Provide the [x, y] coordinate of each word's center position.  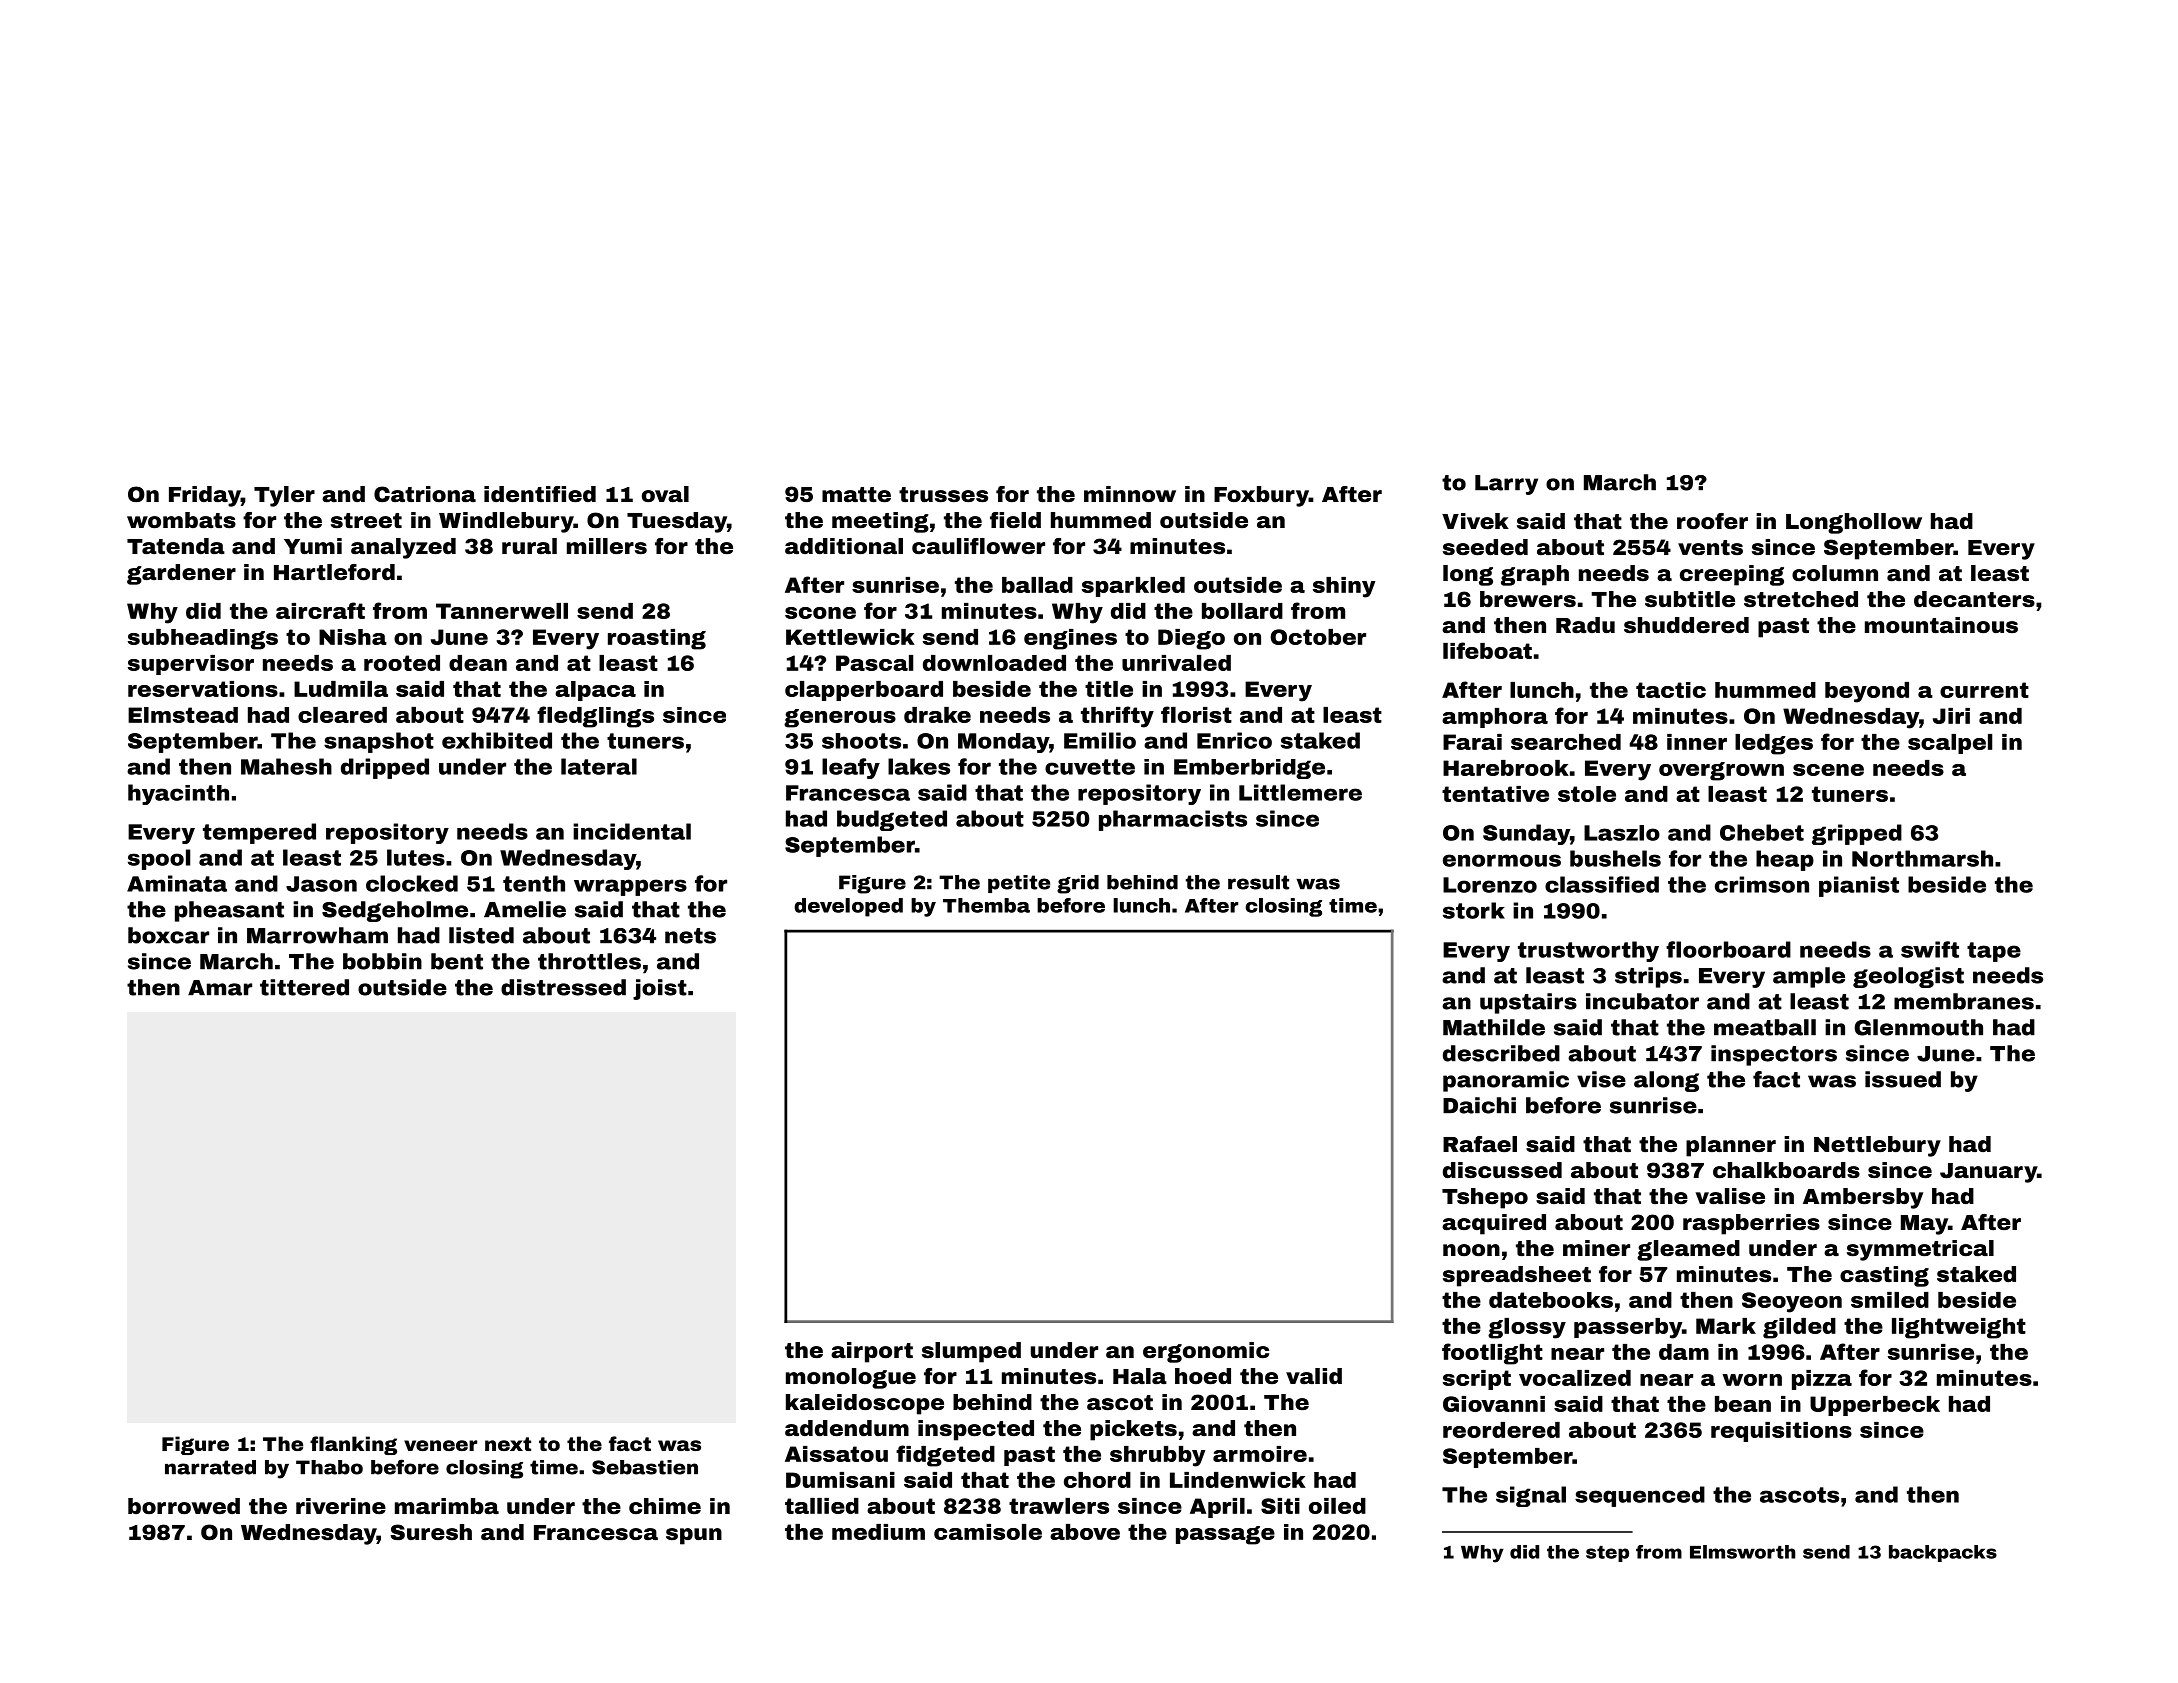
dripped [385, 768]
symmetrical [1920, 1250]
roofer [1712, 521]
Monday [1003, 743]
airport [872, 1352]
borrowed [184, 1506]
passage [1225, 1535]
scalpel [1950, 744]
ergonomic [1206, 1352]
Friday [205, 496]
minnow [1130, 494]
